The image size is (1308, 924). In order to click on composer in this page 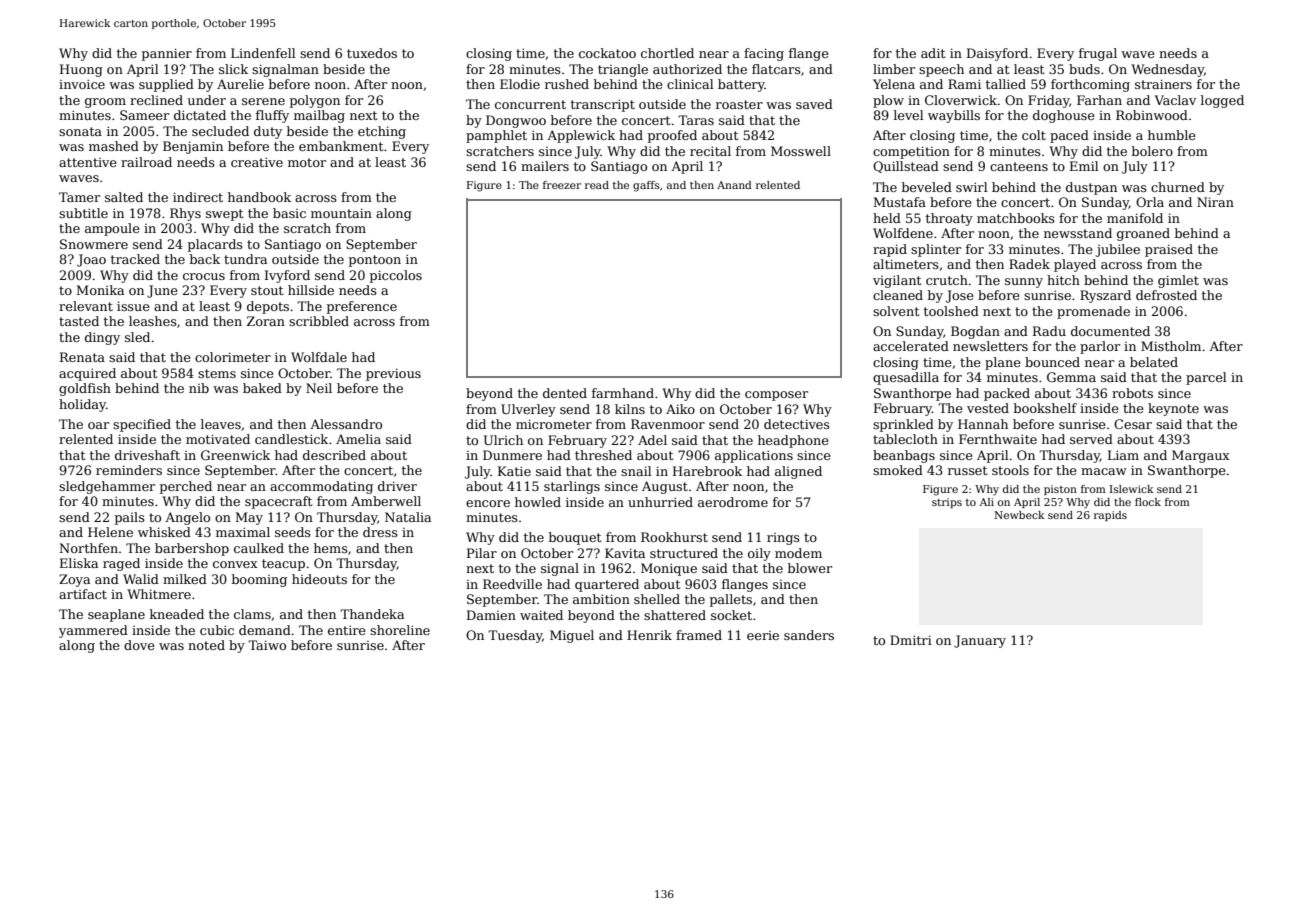, I will do `click(776, 396)`.
